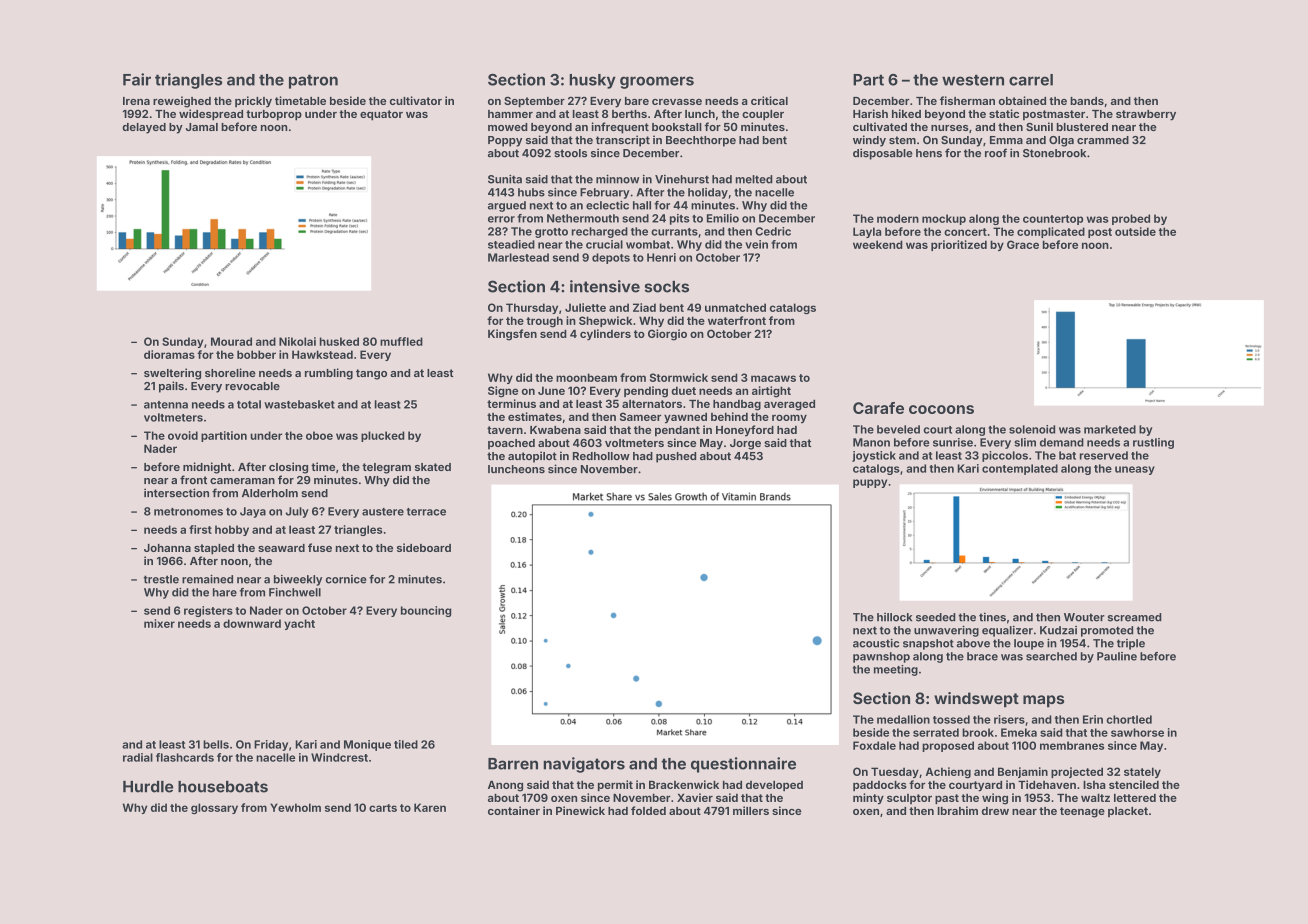  Describe the element at coordinates (214, 808) in the document. I see `glossary` at that location.
